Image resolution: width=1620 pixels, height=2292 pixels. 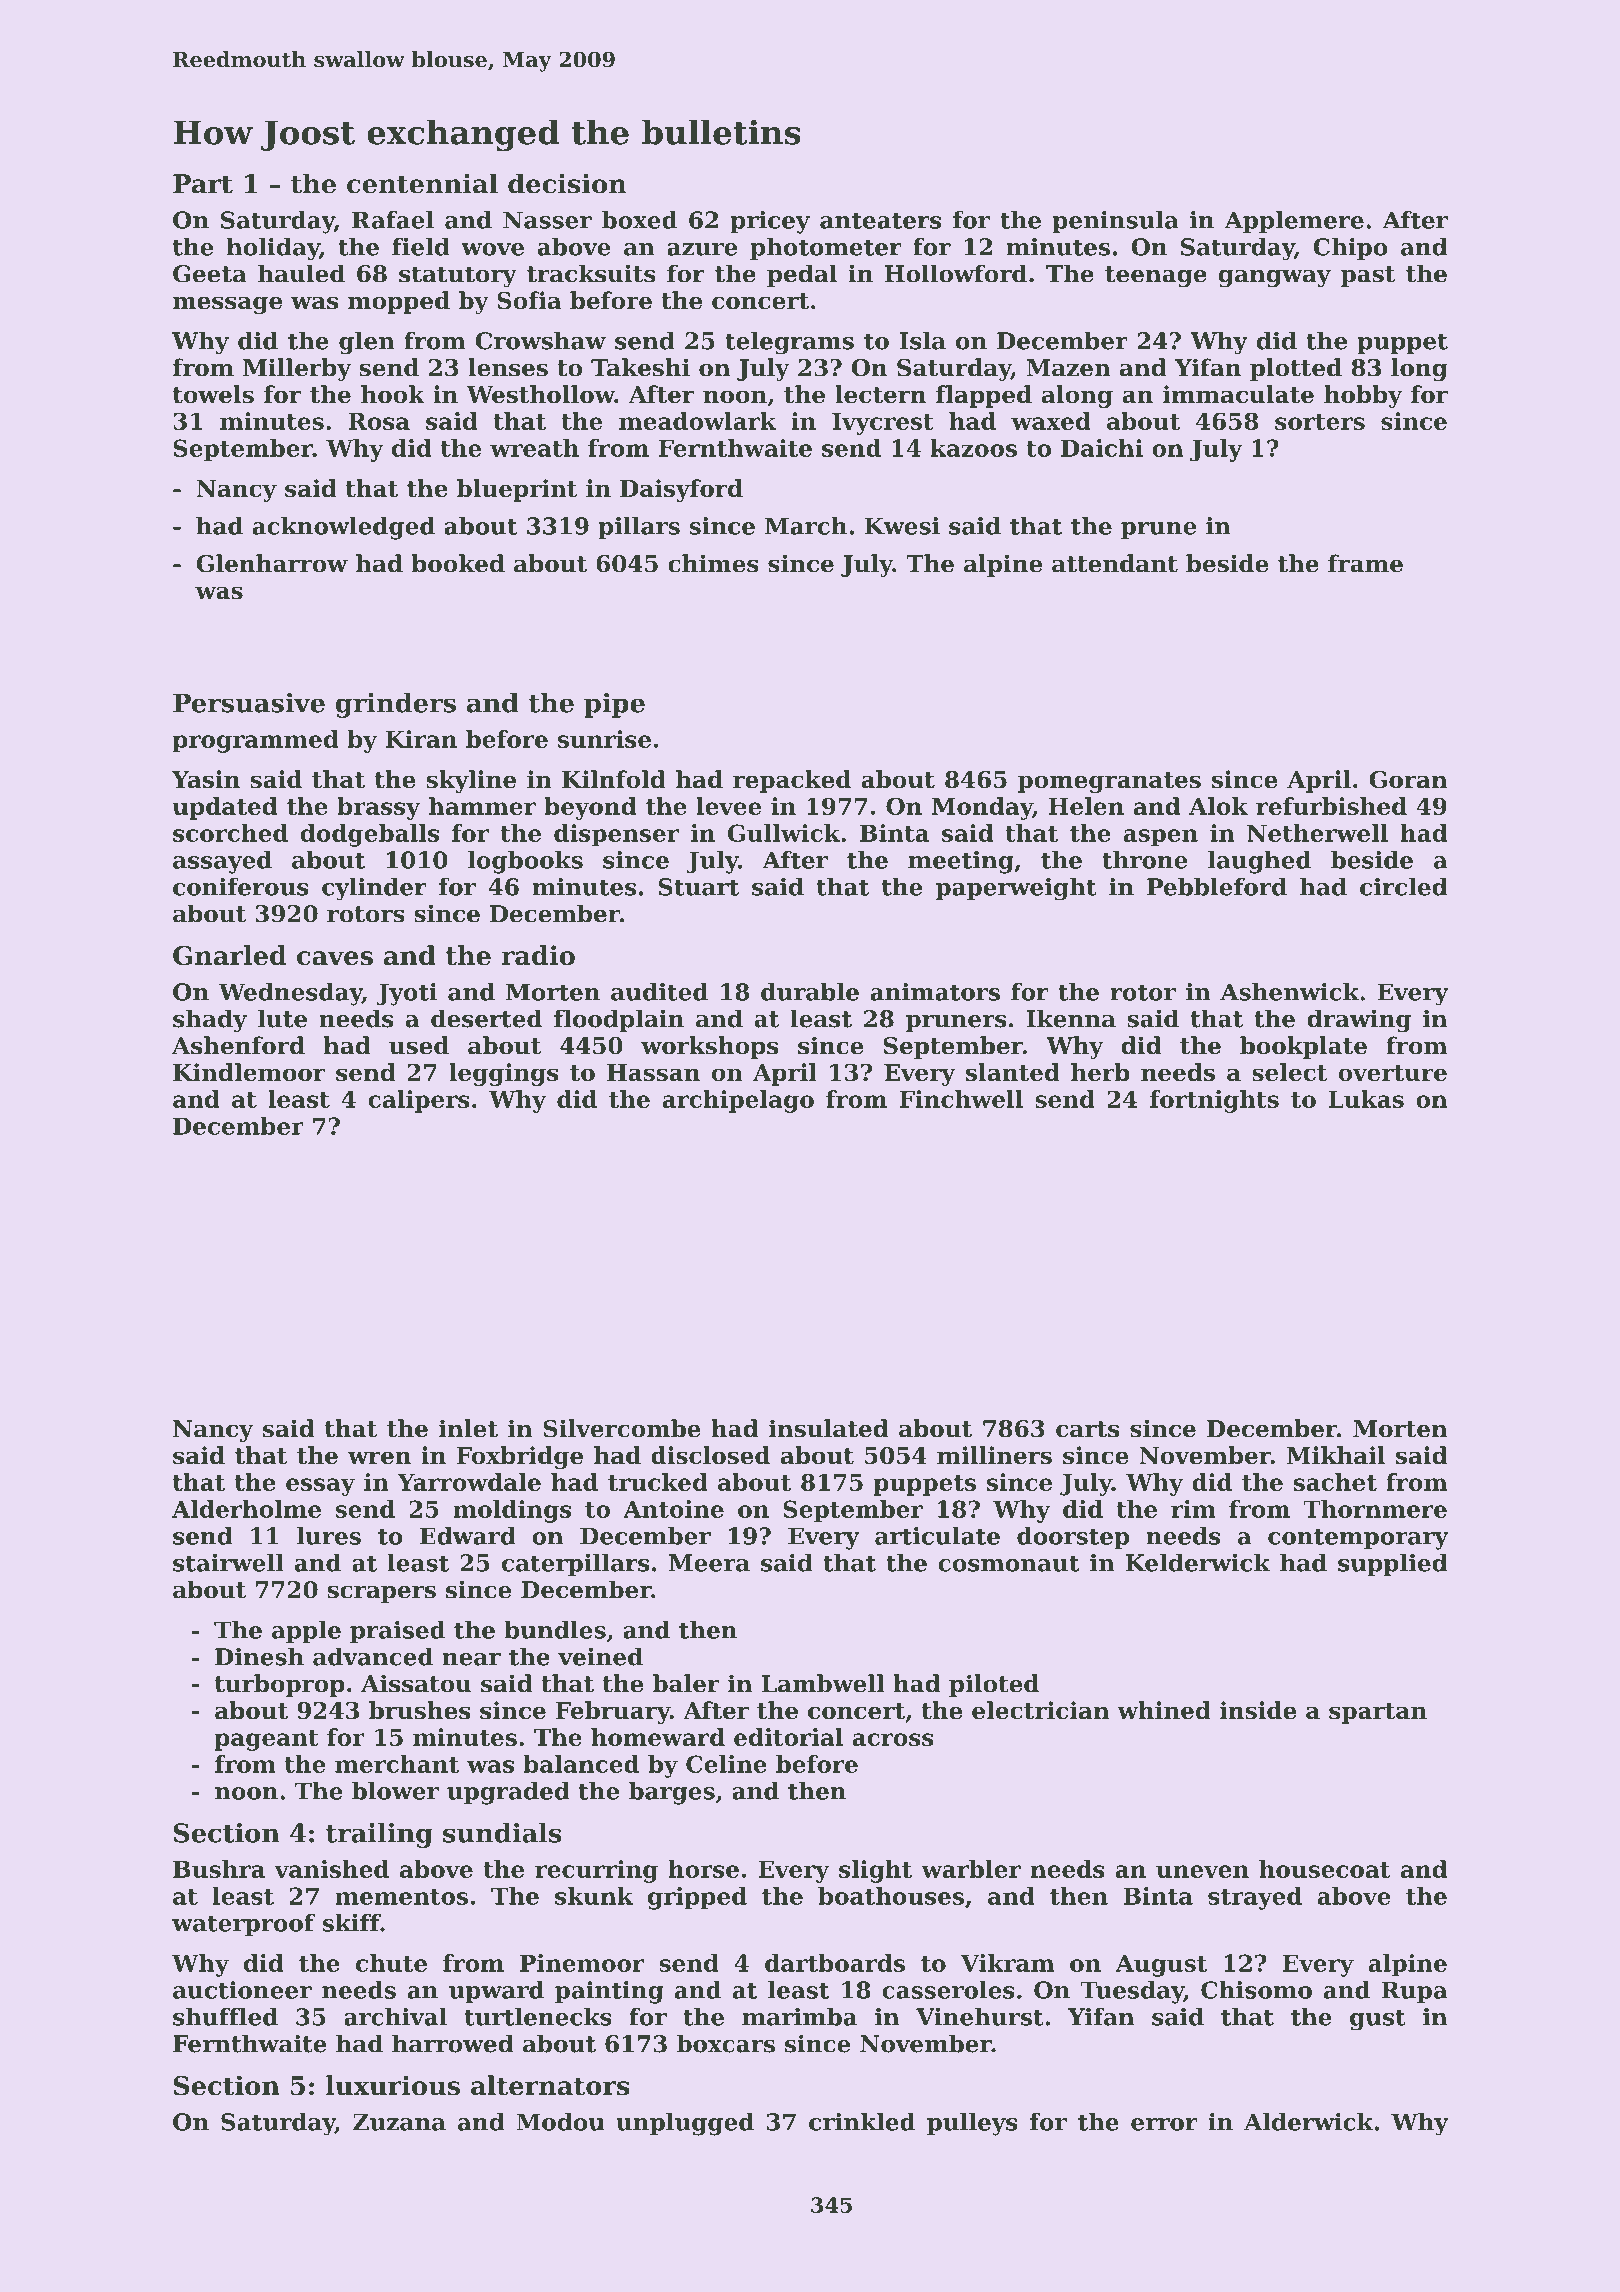 What do you see at coordinates (401, 1897) in the screenshot?
I see `mementos` at bounding box center [401, 1897].
